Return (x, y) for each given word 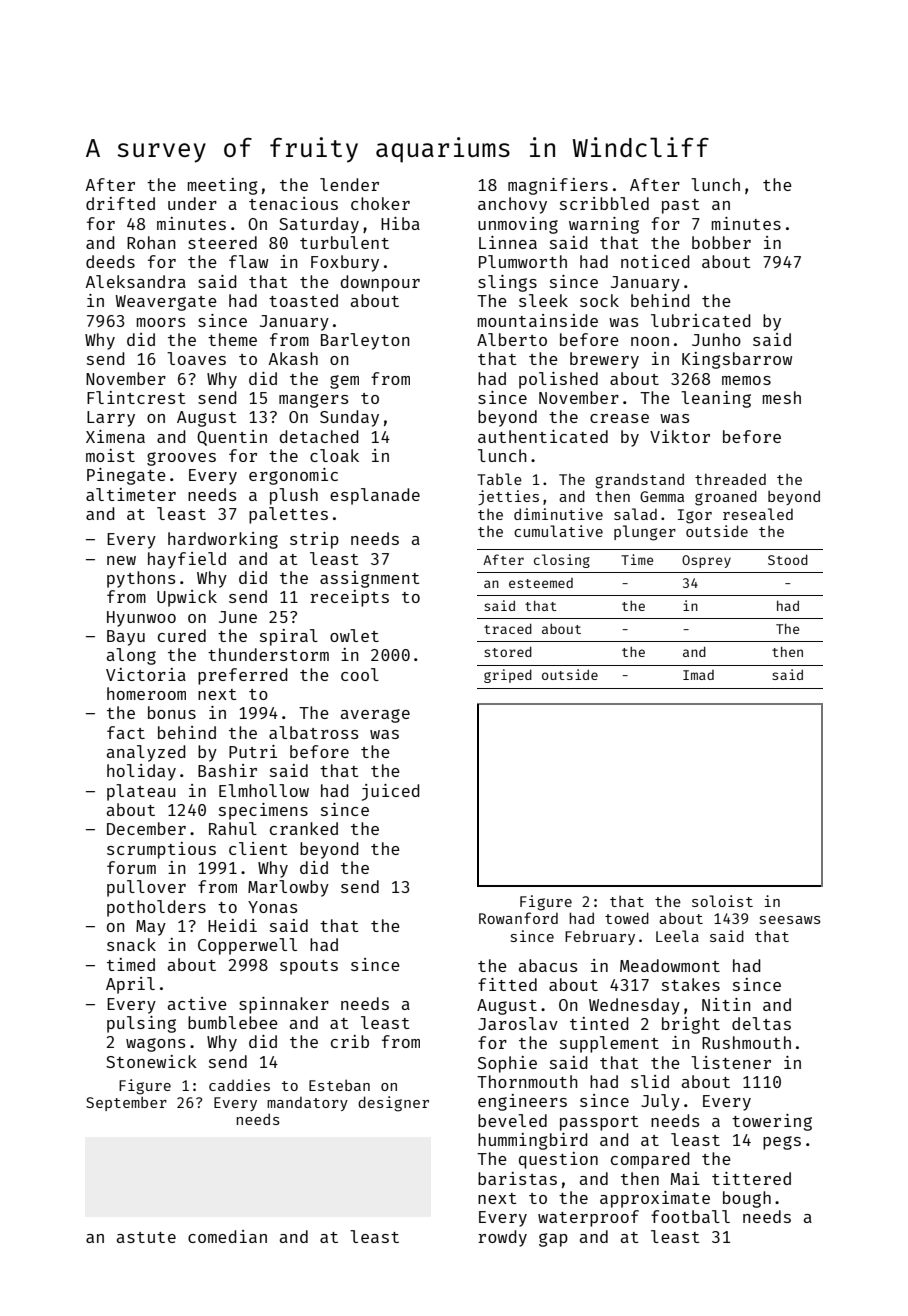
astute (146, 1237)
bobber (721, 242)
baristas (517, 1178)
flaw (248, 261)
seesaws (790, 920)
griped (508, 676)
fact (126, 732)
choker (380, 203)
